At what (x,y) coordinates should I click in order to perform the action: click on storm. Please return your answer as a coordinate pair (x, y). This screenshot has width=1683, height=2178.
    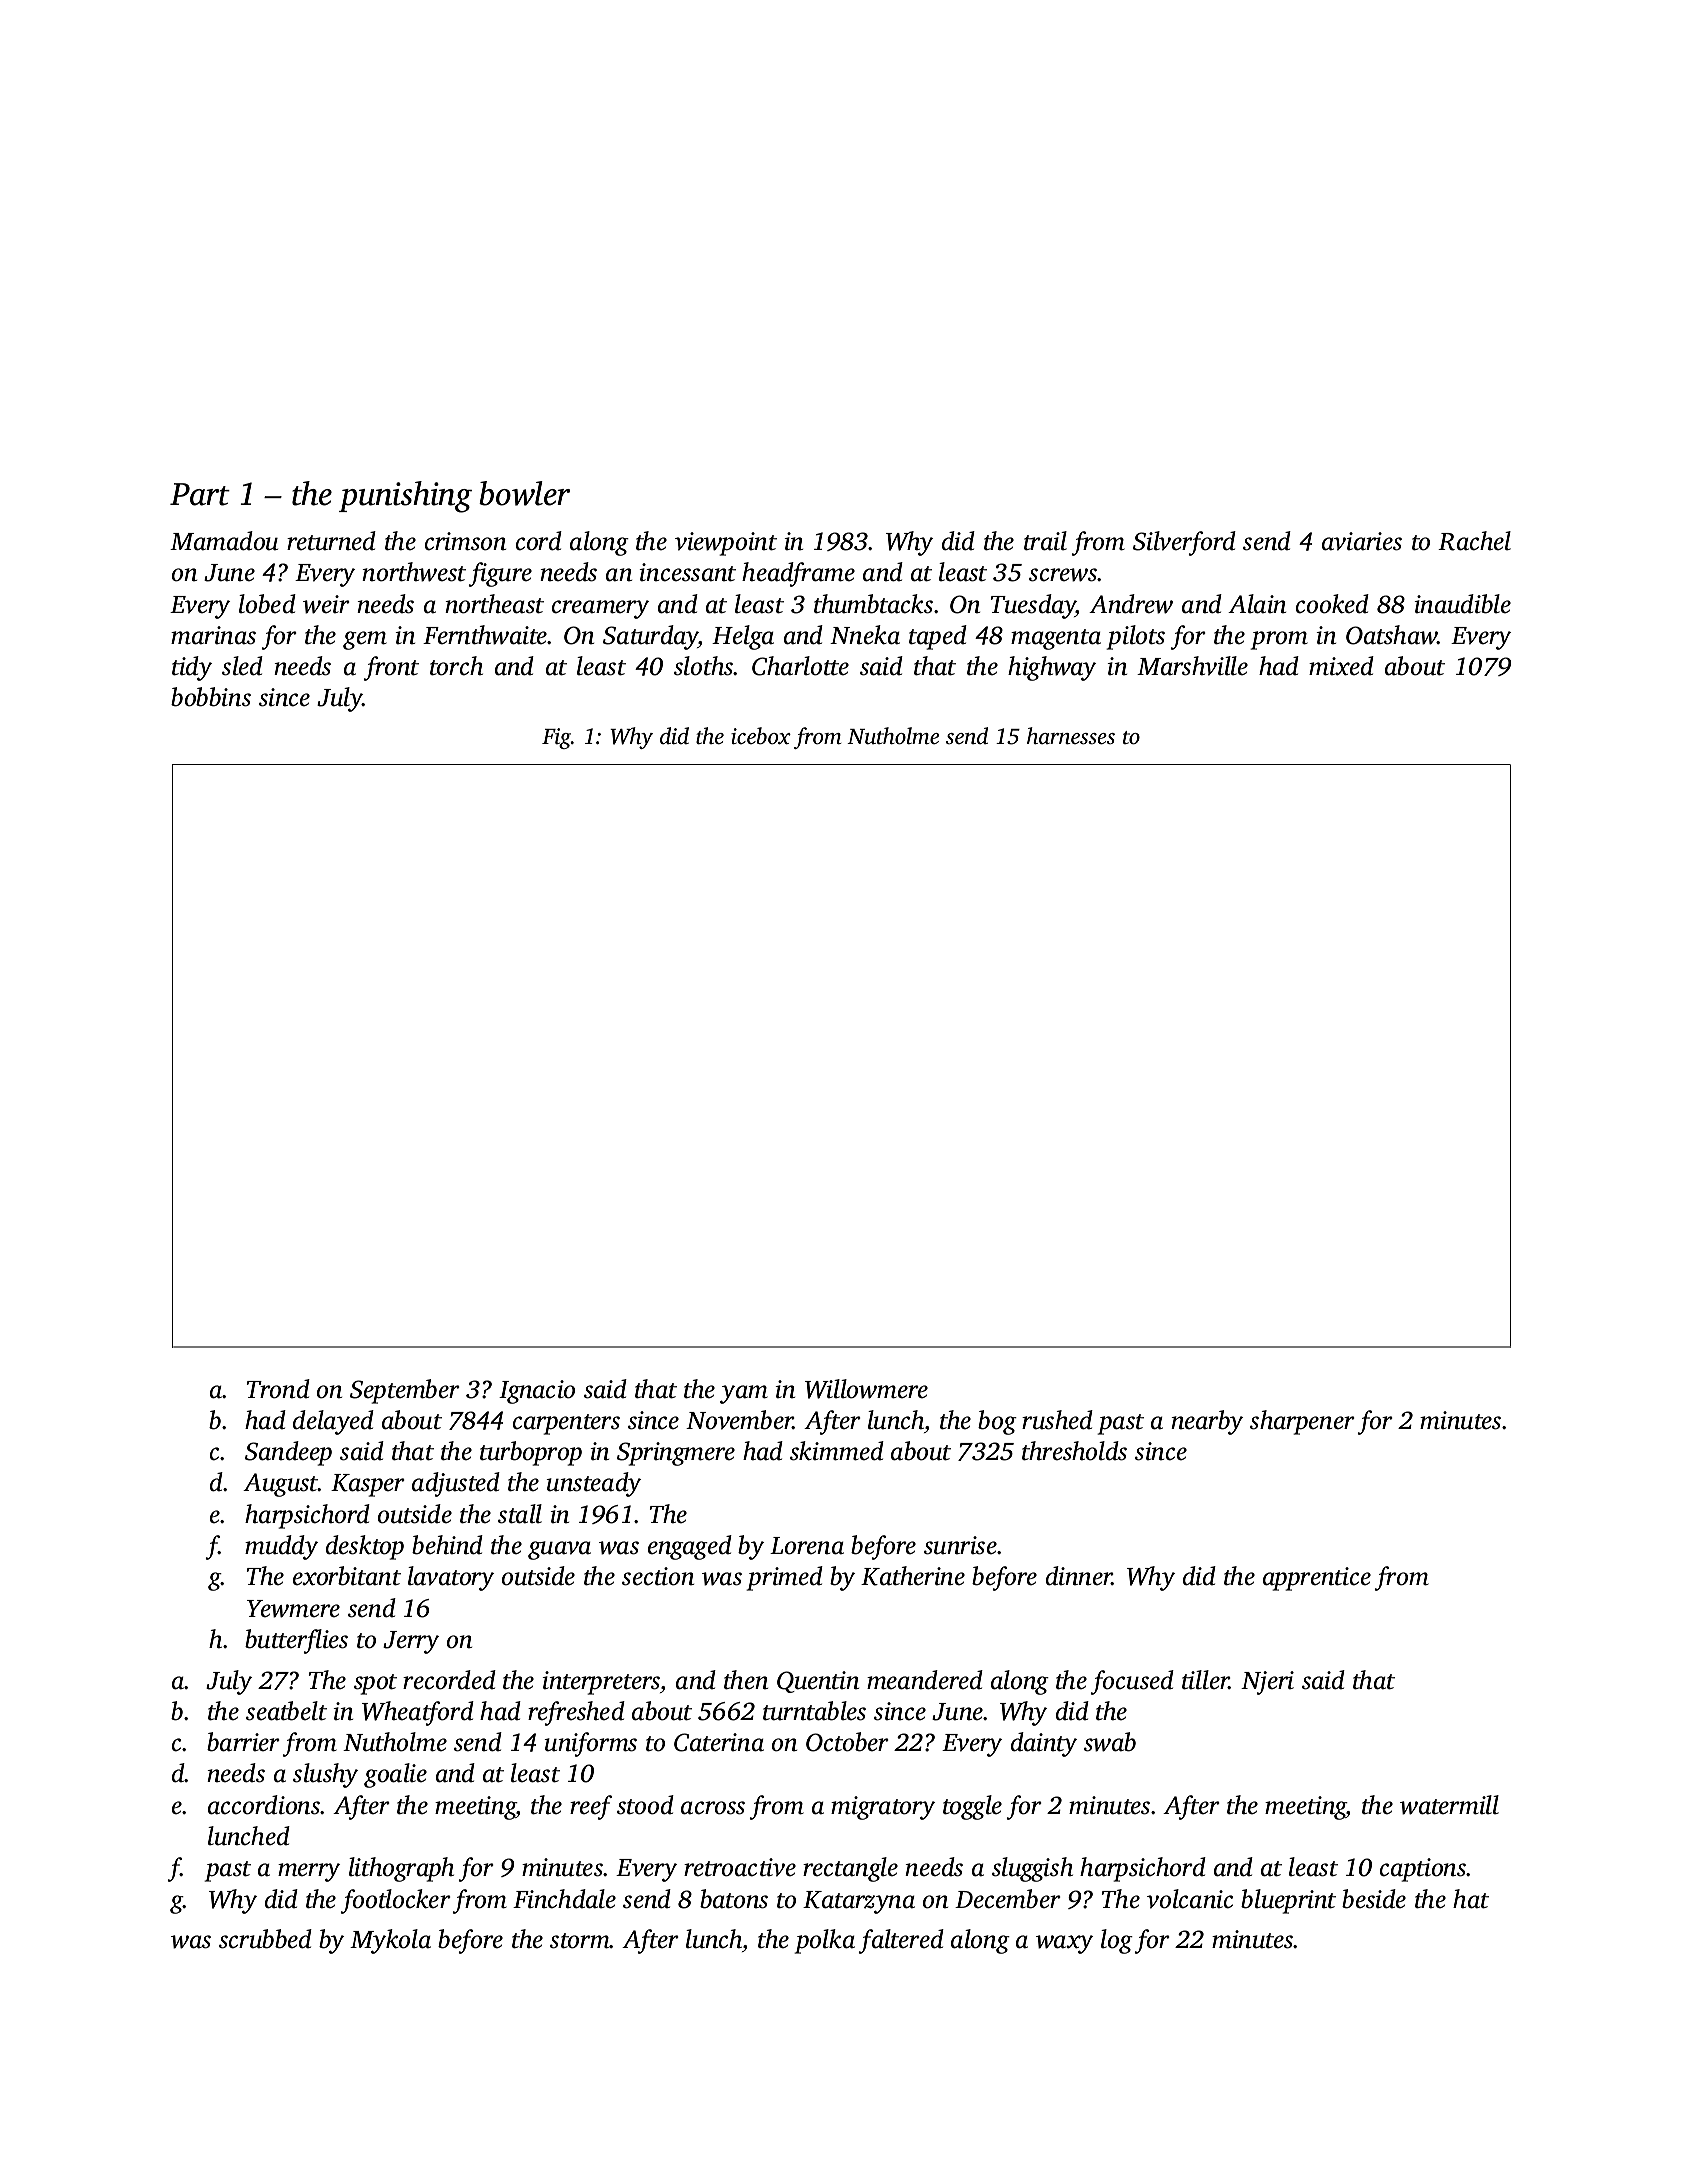
    Looking at the image, I should click on (580, 1941).
